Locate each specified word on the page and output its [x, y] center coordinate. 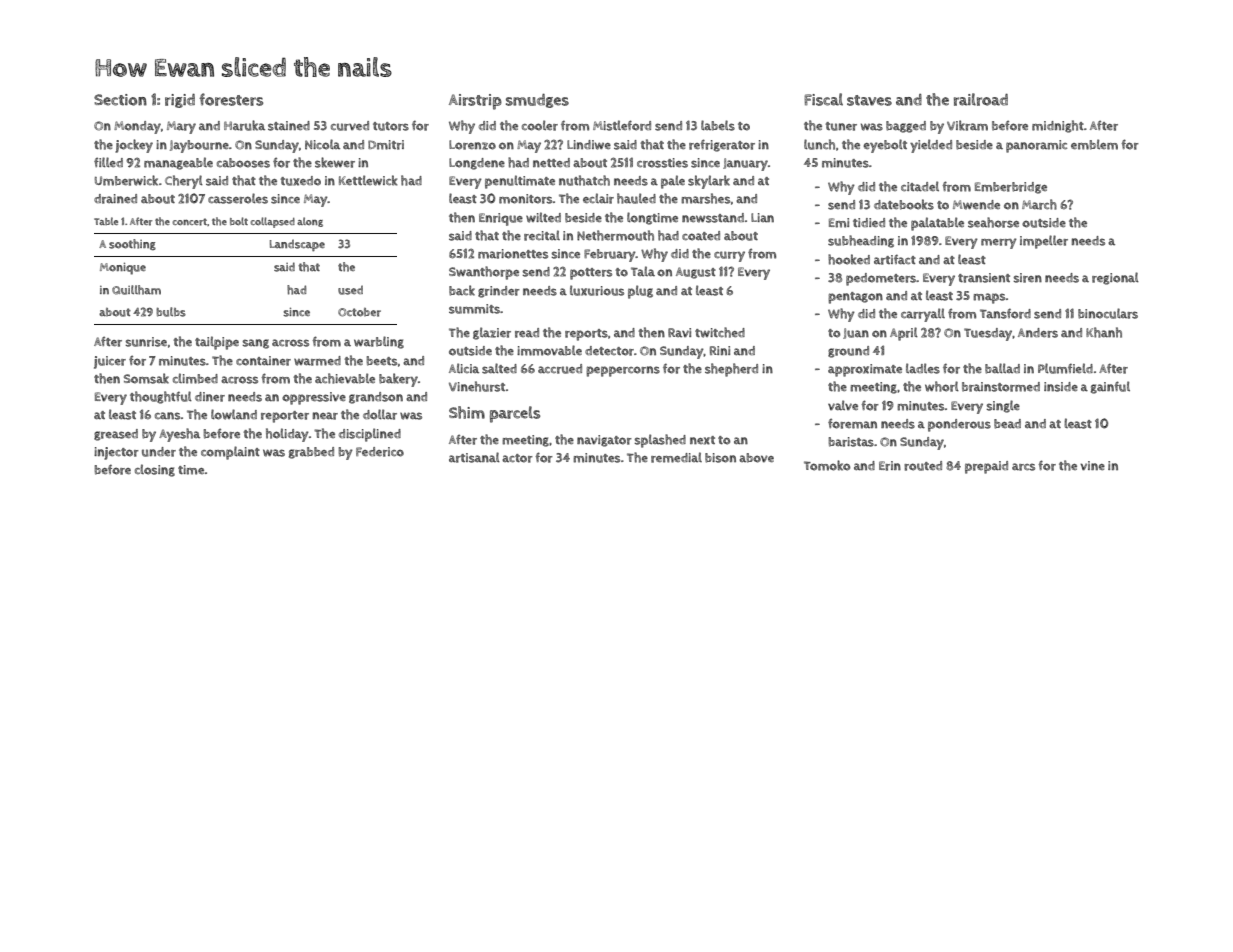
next [702, 440]
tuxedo [300, 181]
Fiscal [823, 99]
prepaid [986, 467]
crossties [662, 163]
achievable [345, 378]
